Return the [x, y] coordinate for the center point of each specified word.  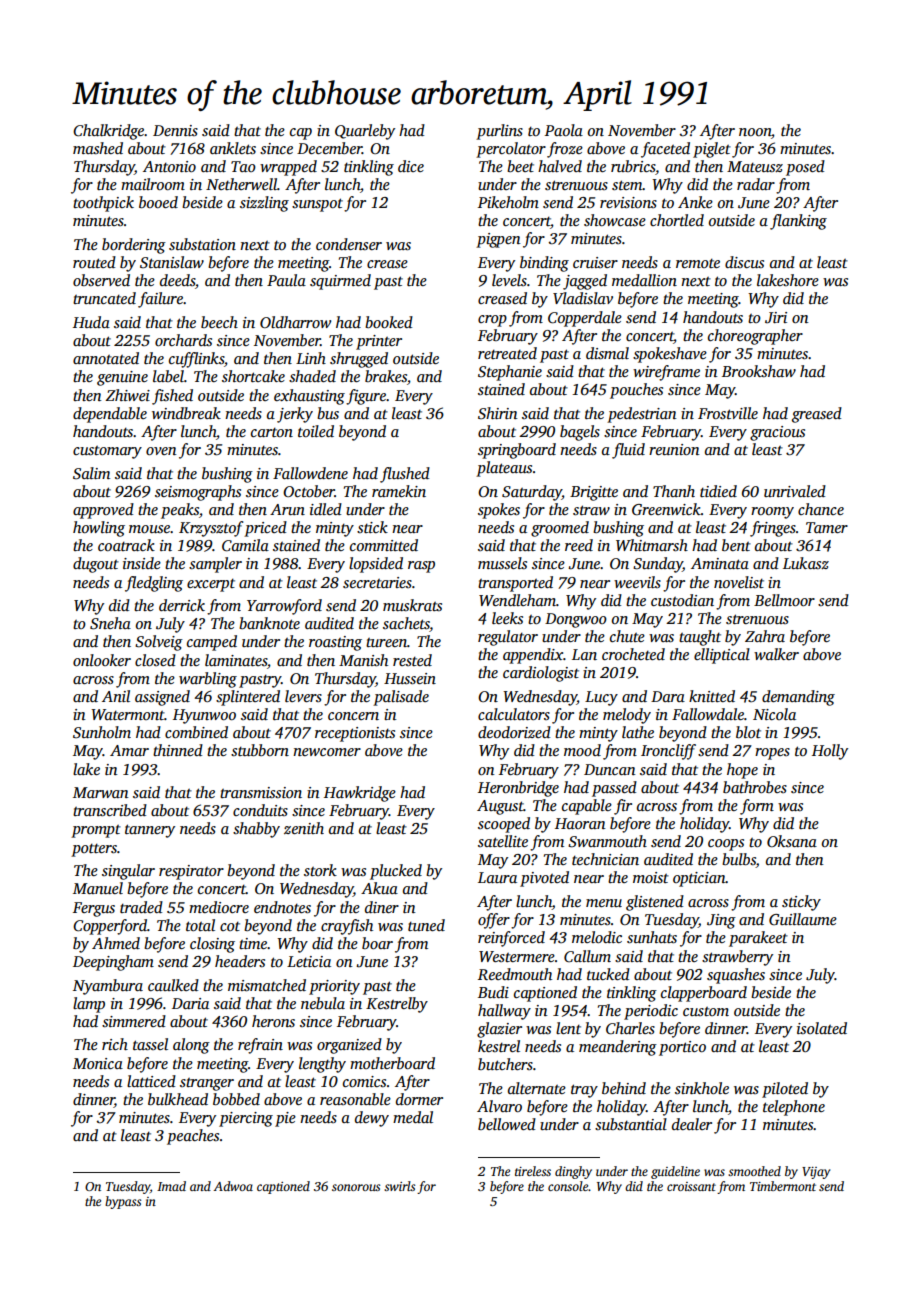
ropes [772, 754]
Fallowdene [310, 473]
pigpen [498, 240]
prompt [96, 831]
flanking [798, 222]
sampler [215, 565]
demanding [798, 698]
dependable [110, 415]
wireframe [666, 373]
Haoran [580, 823]
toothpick [103, 204]
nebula [323, 1003]
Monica [98, 1063]
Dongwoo [576, 620]
